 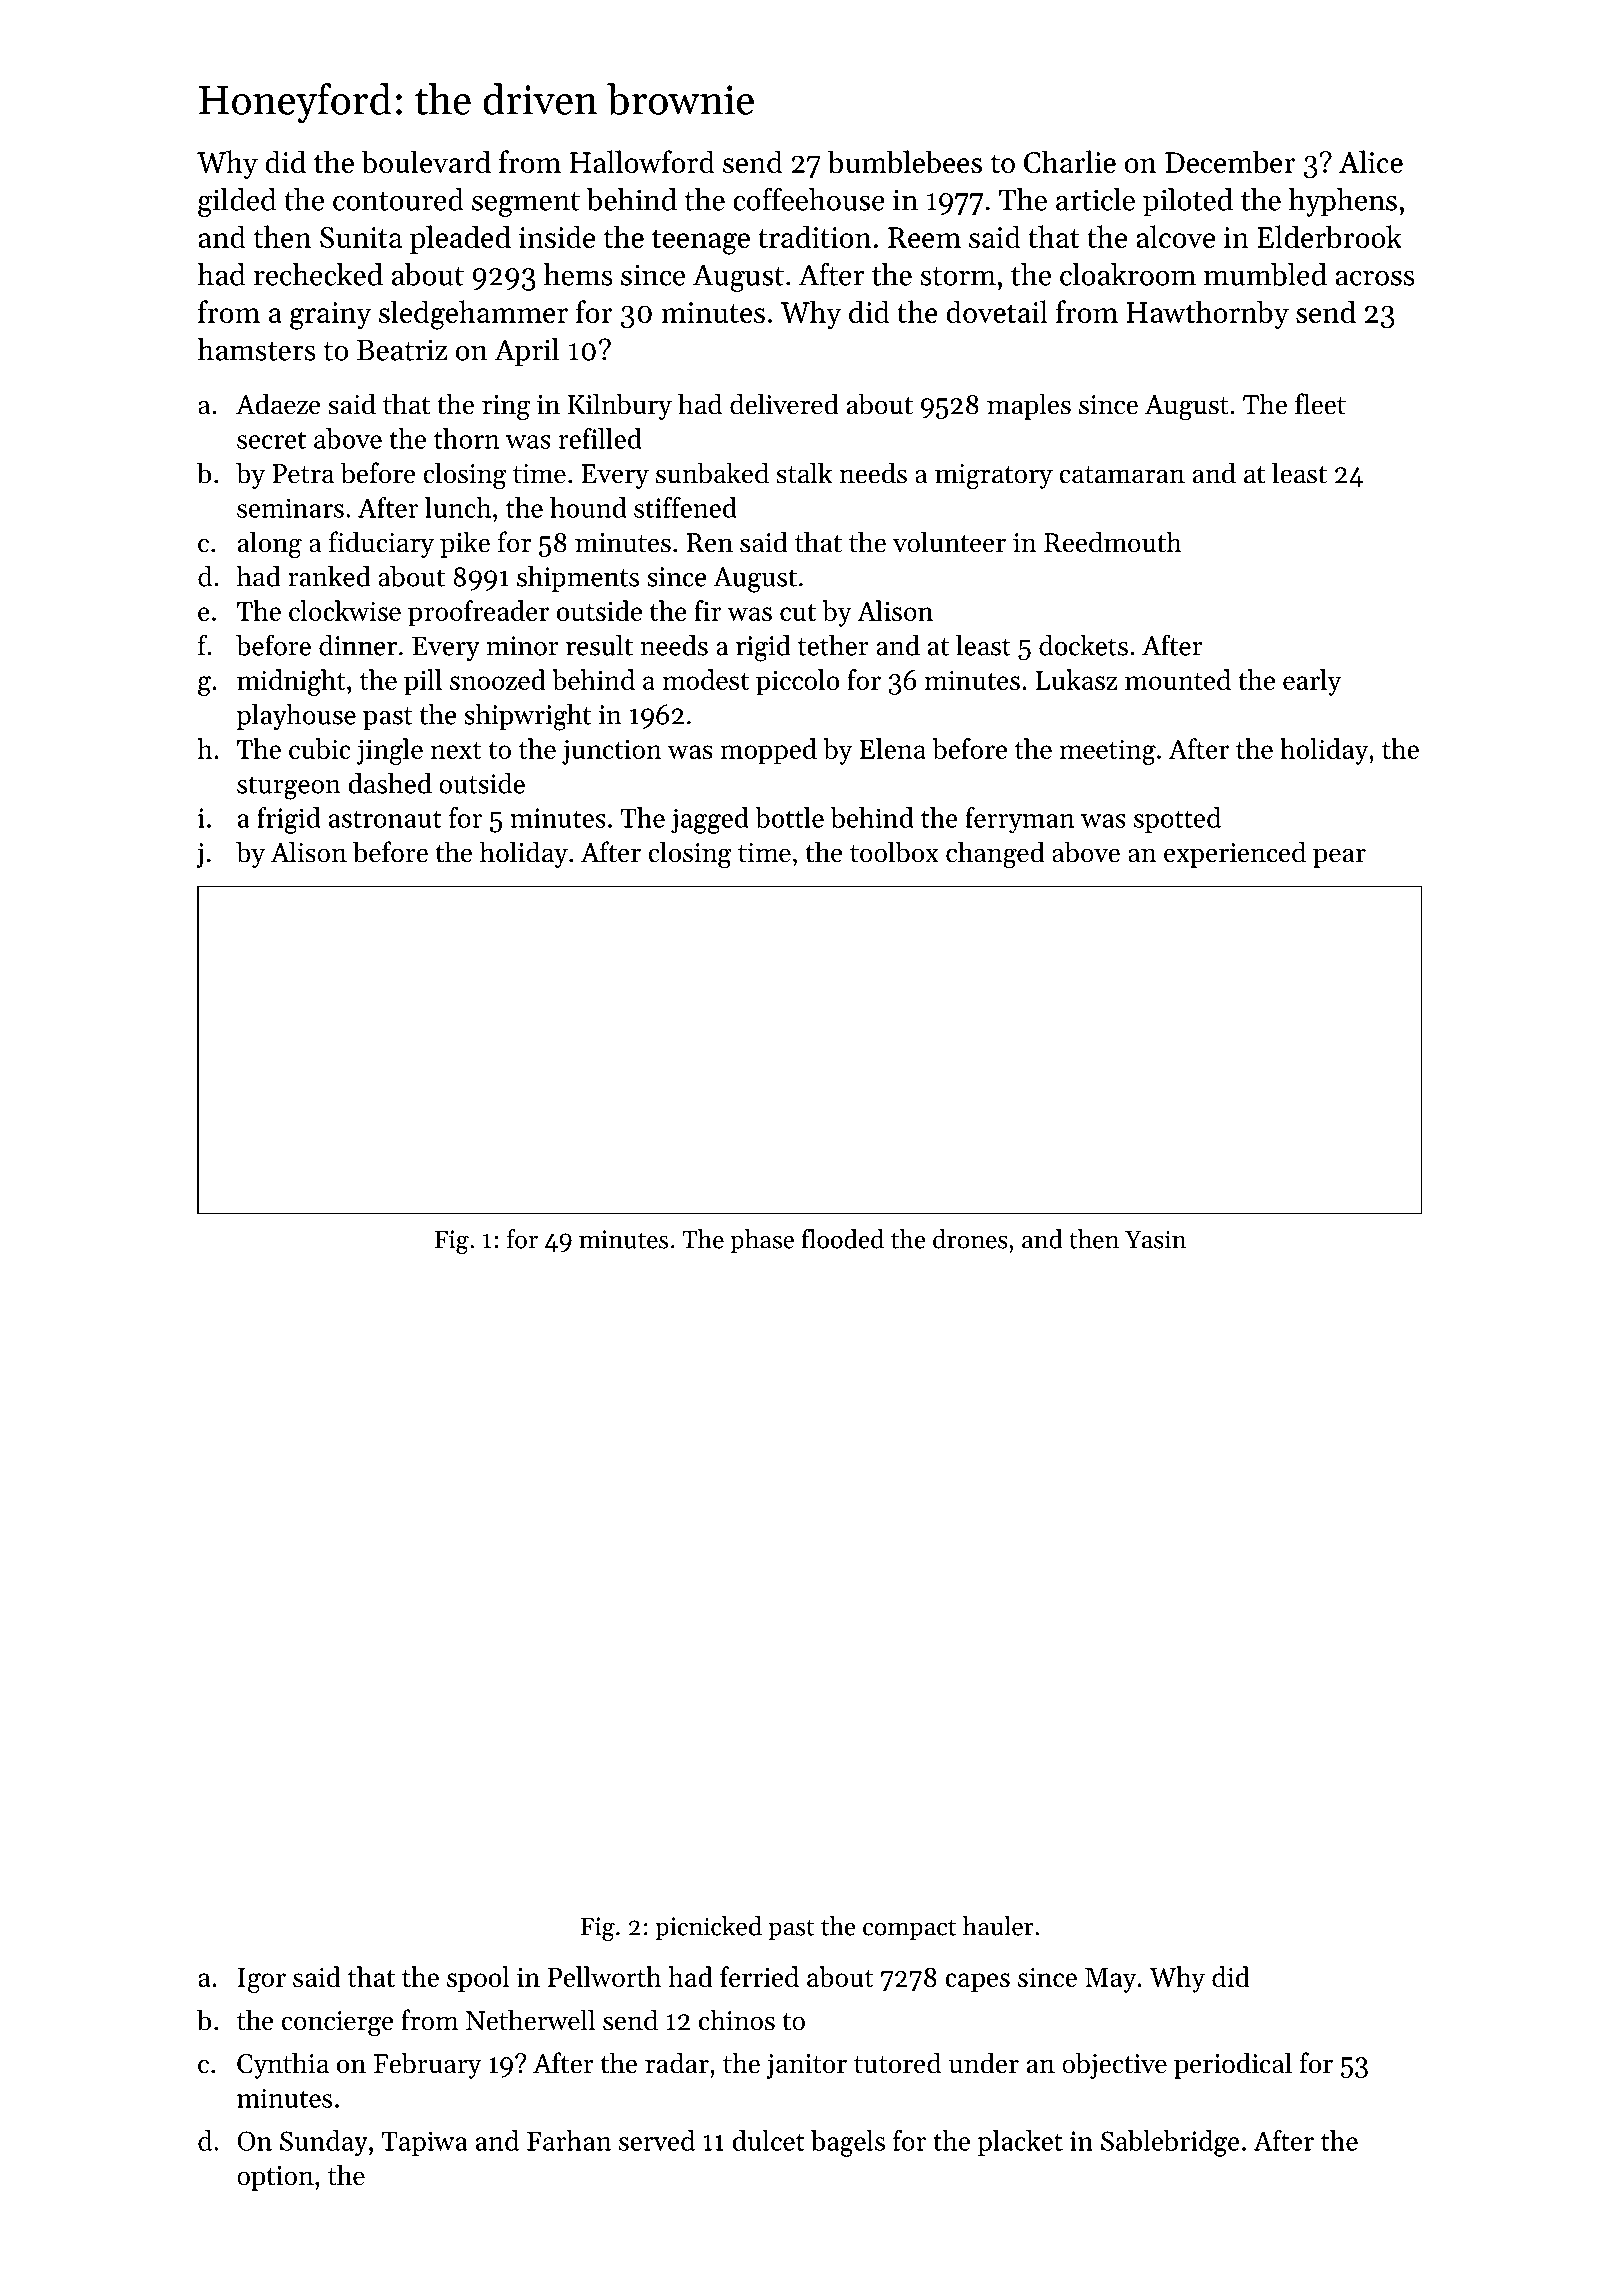 What do you see at coordinates (1339, 858) in the screenshot?
I see `pear` at bounding box center [1339, 858].
